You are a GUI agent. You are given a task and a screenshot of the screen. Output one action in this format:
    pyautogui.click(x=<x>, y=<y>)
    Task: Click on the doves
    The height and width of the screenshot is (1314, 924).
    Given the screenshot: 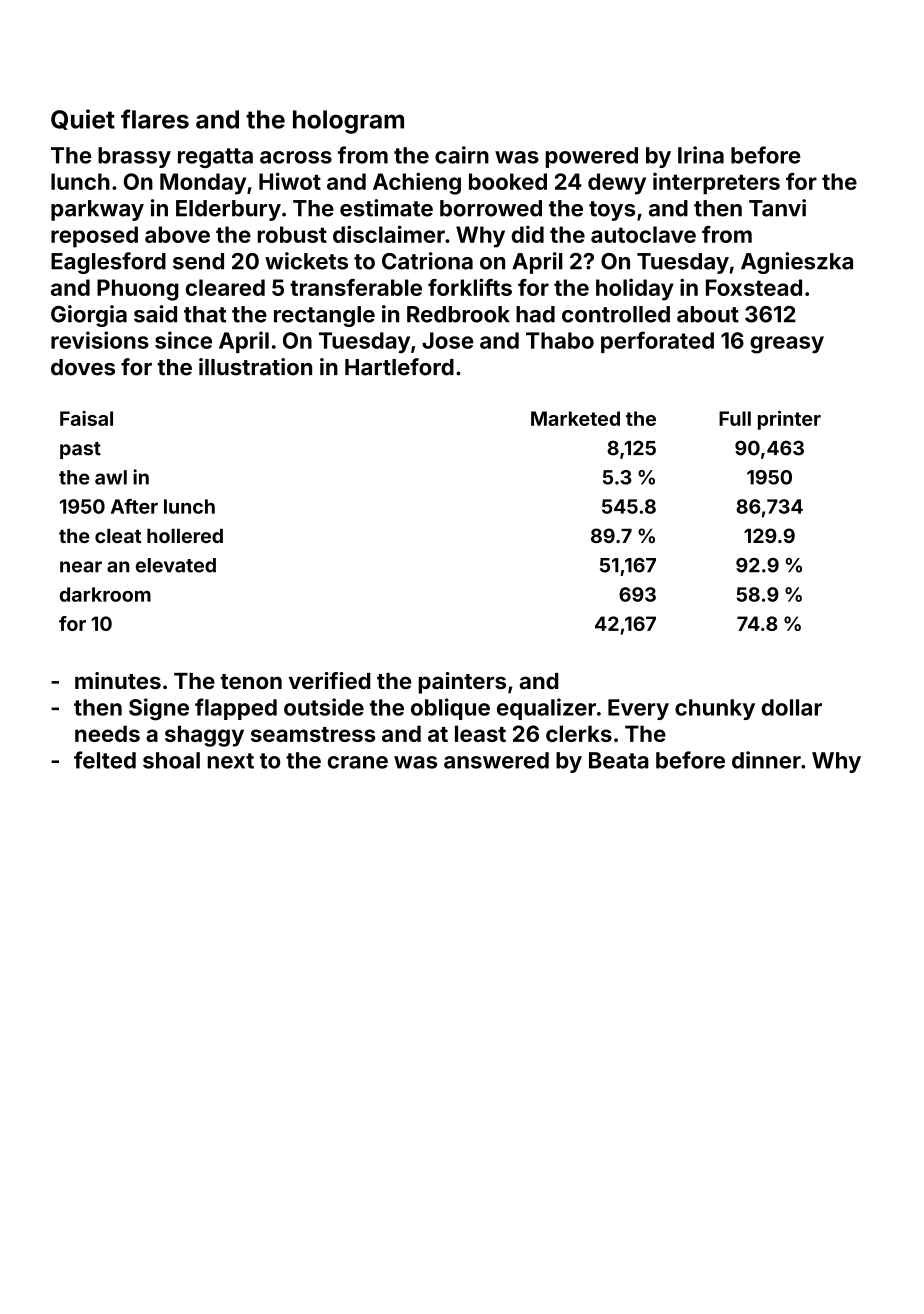 What is the action you would take?
    pyautogui.click(x=83, y=367)
